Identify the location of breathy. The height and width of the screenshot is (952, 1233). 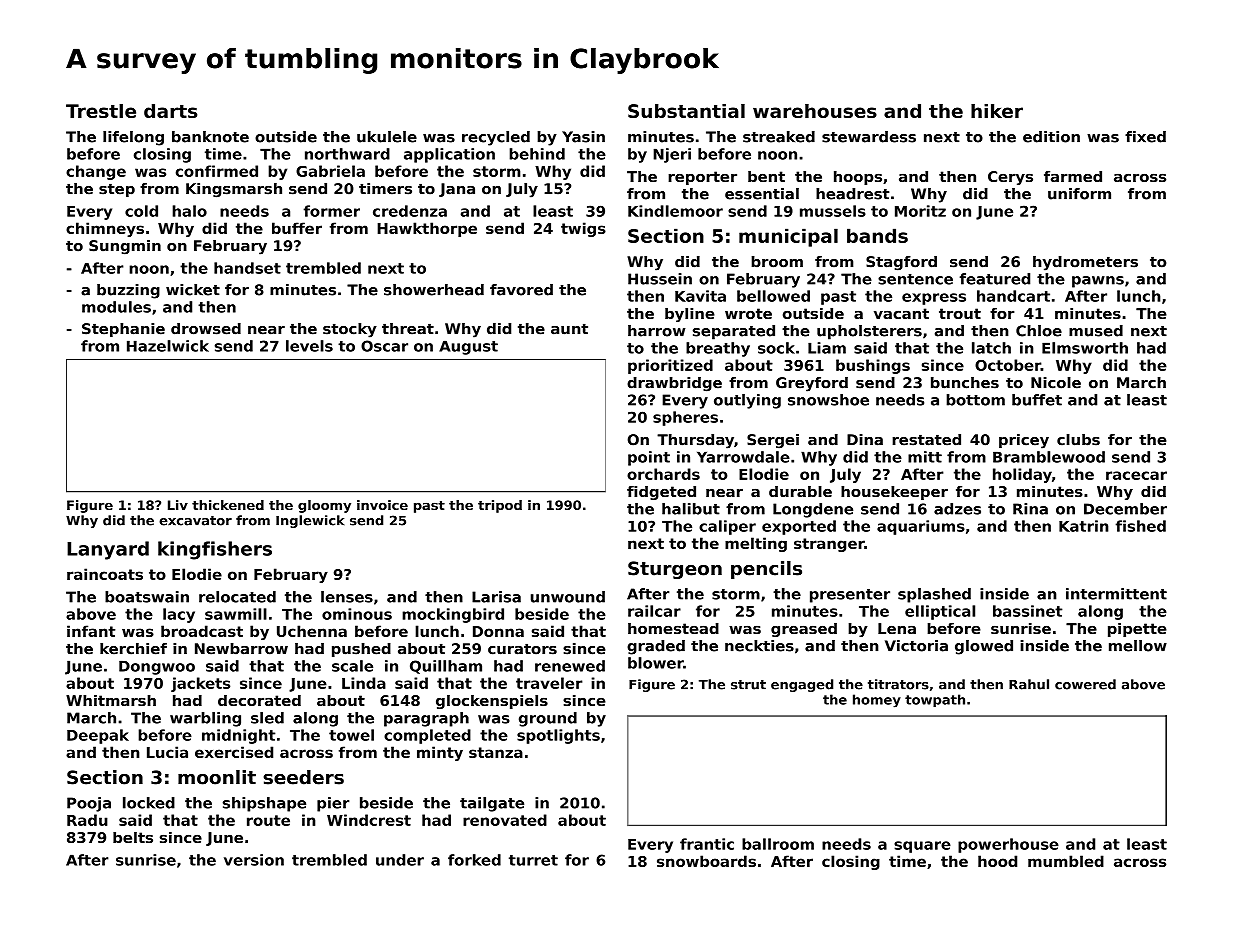
(718, 349).
